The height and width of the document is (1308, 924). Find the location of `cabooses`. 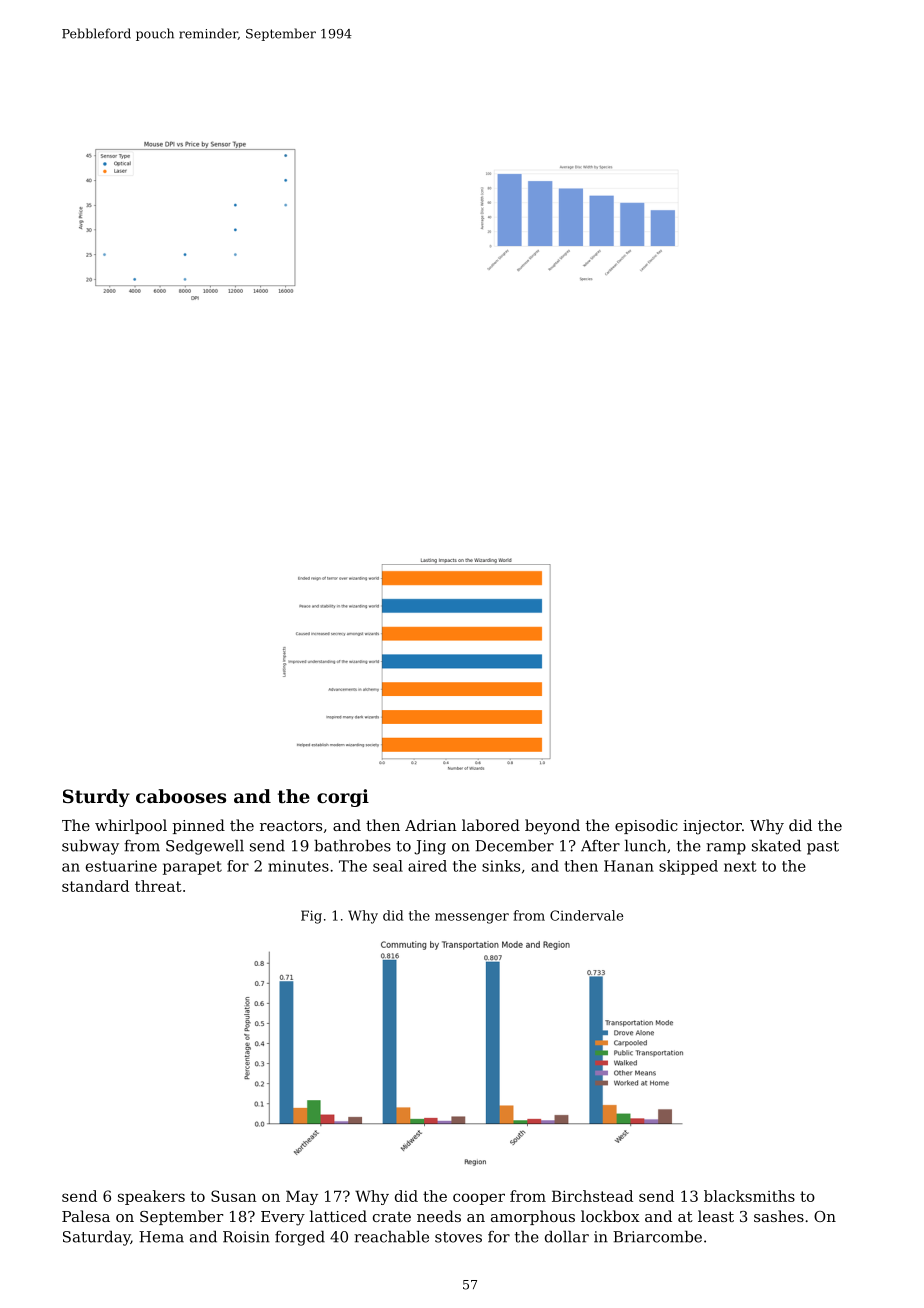

cabooses is located at coordinates (181, 796).
